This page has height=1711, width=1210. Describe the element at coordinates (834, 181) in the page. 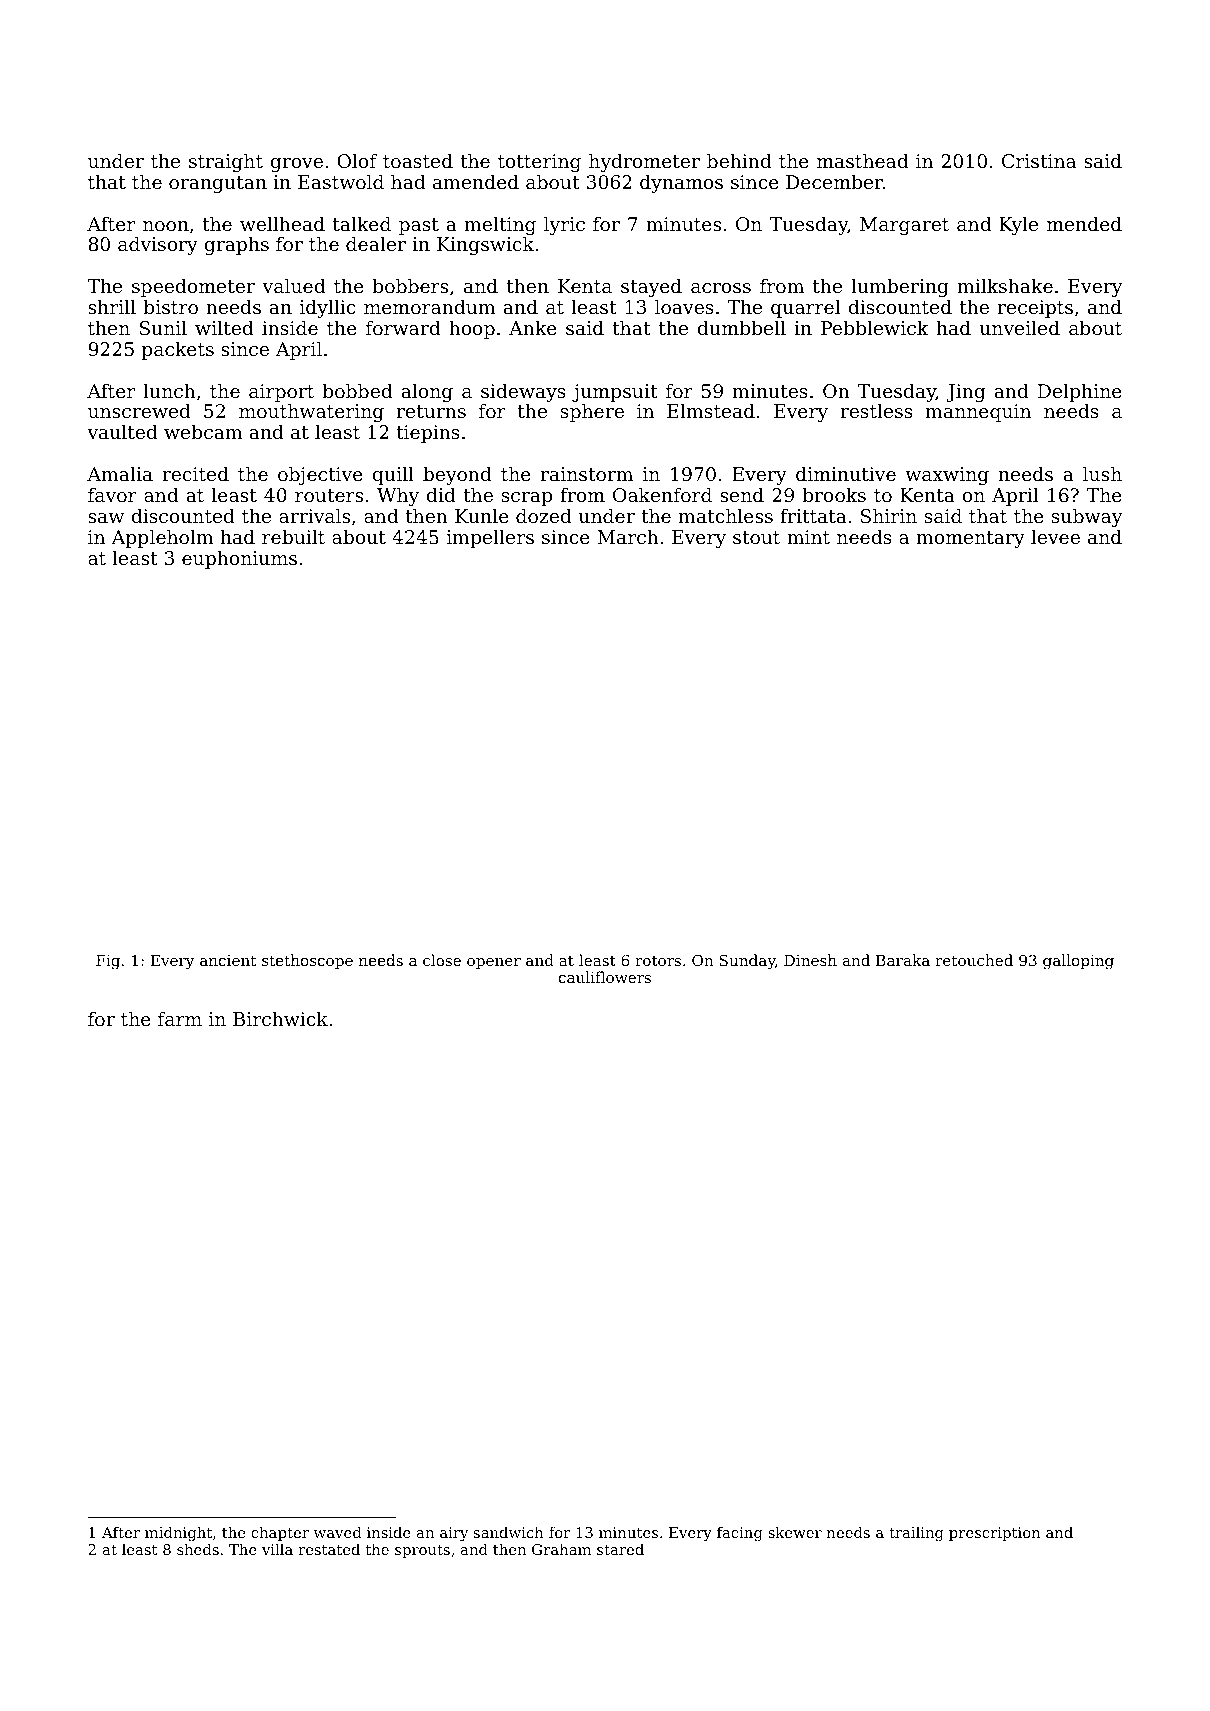

I see `December` at that location.
